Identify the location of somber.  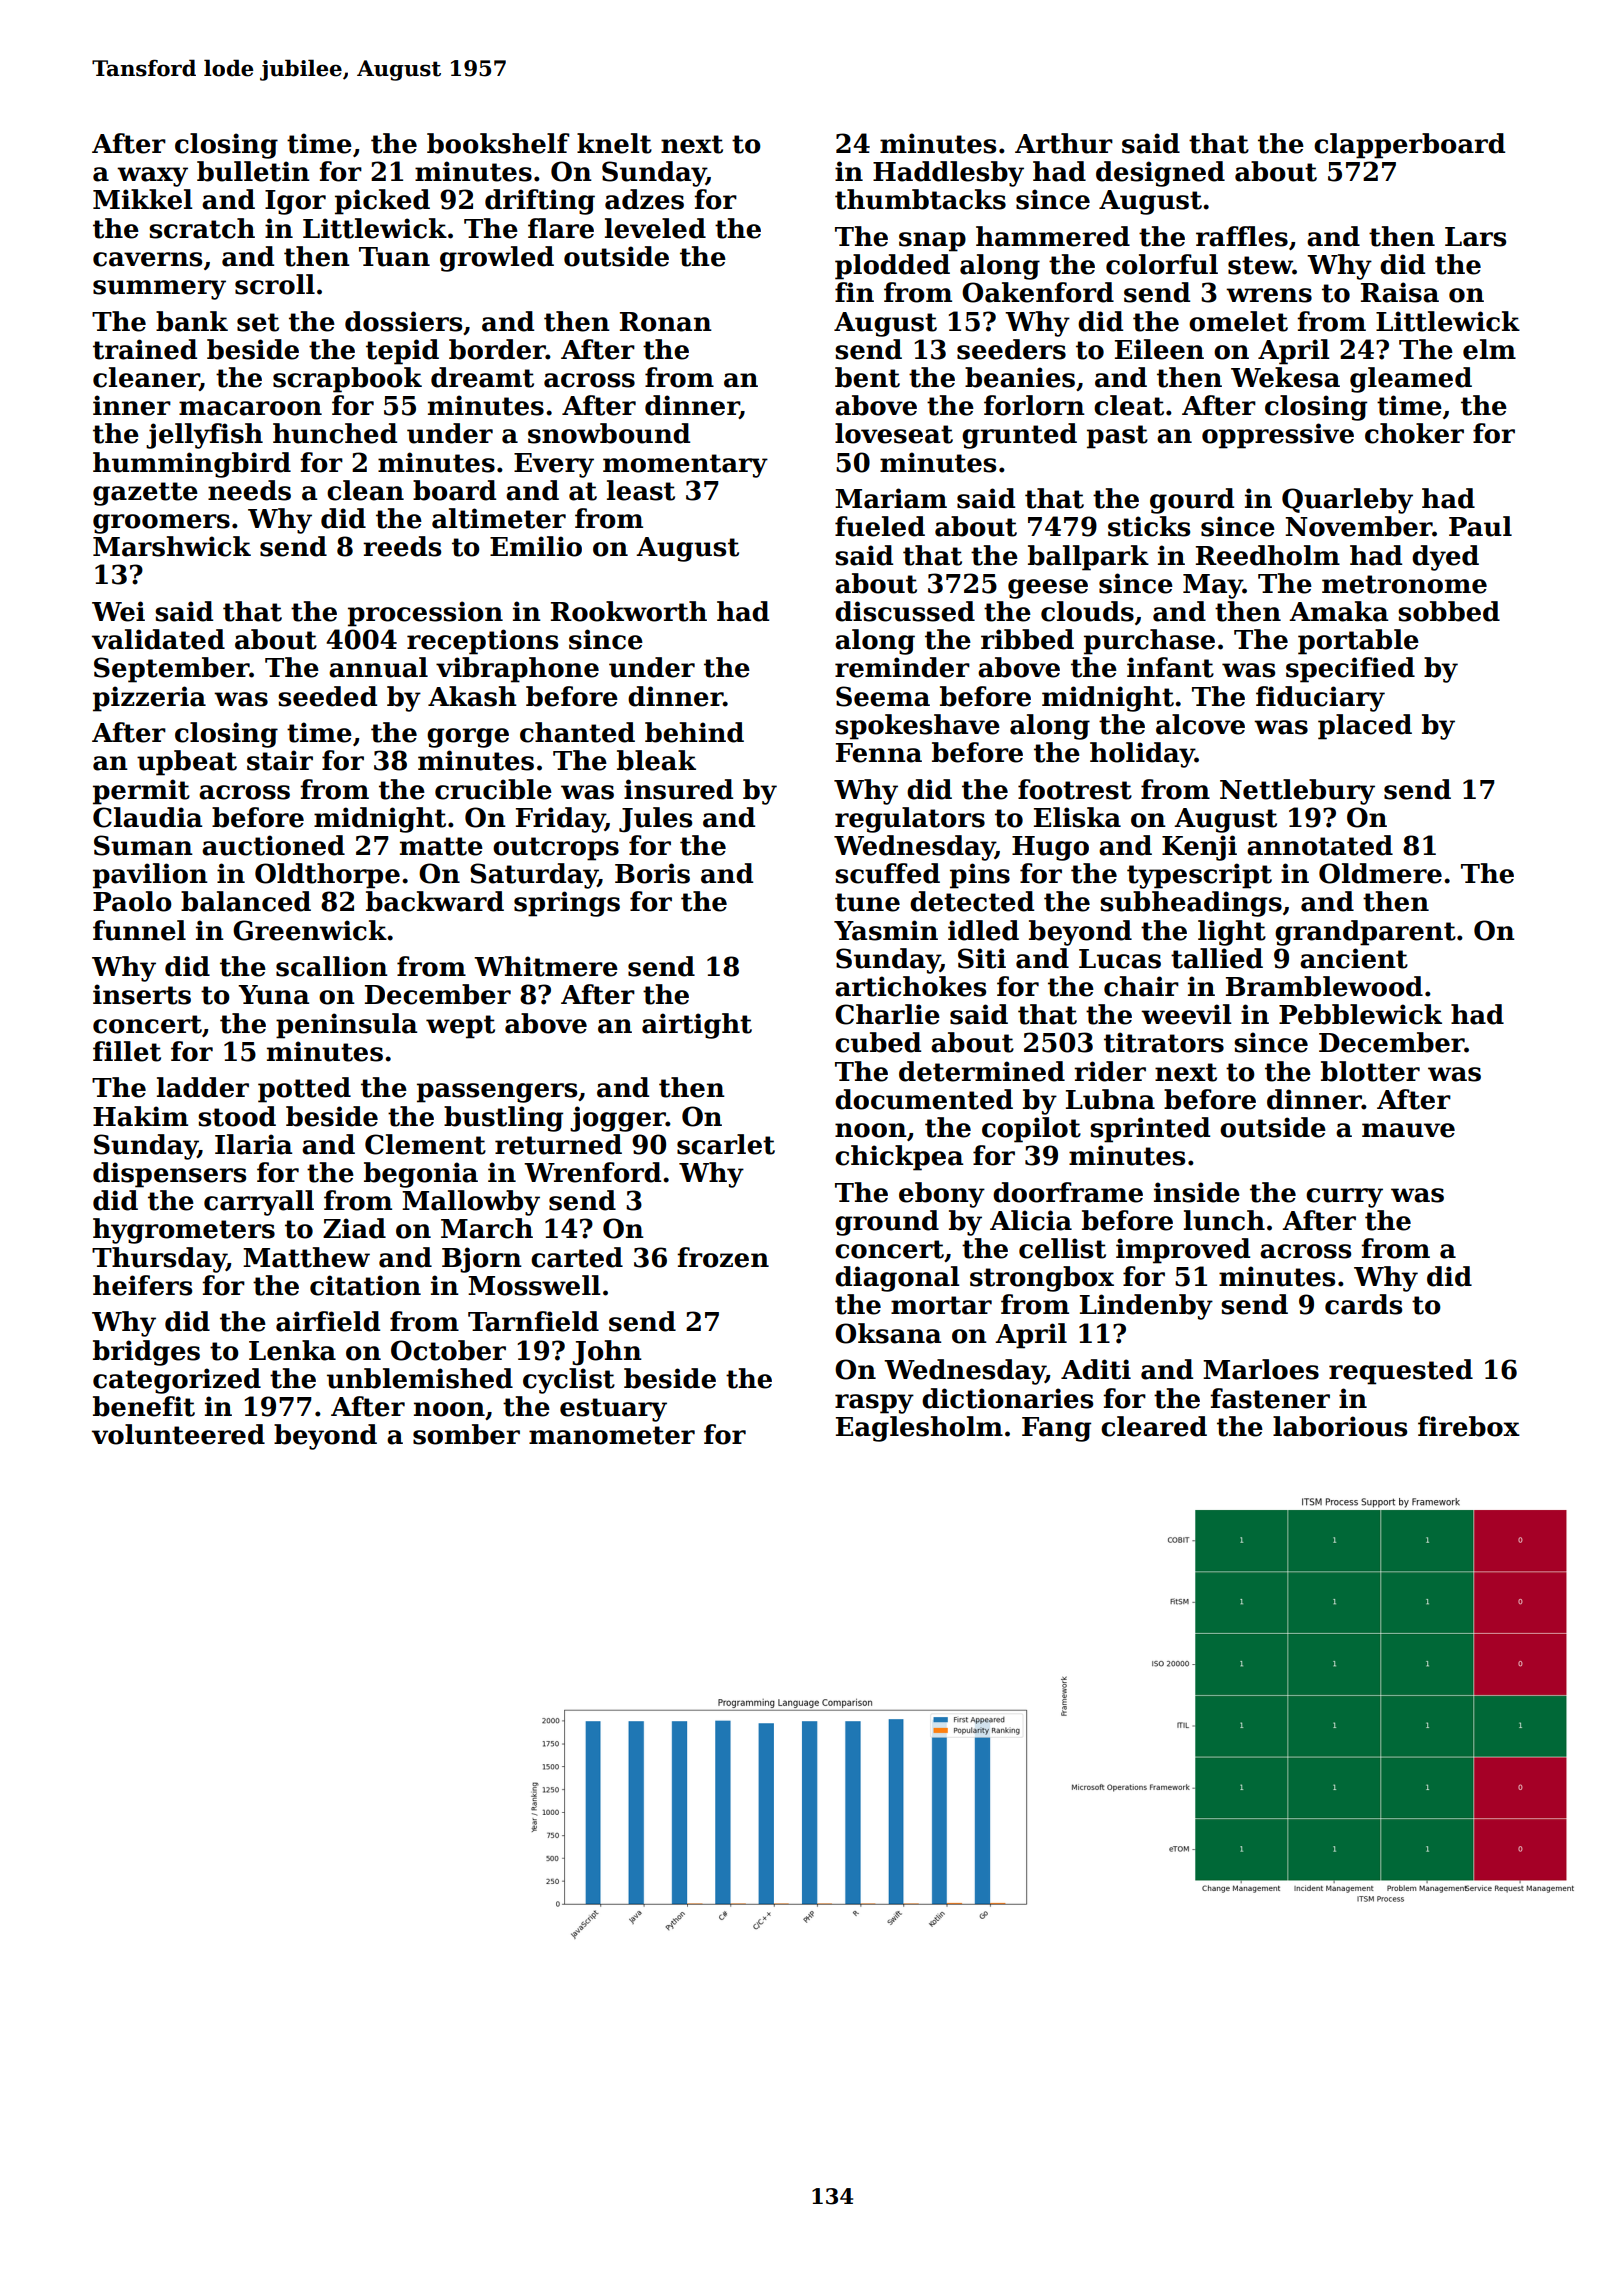
(466, 1434).
